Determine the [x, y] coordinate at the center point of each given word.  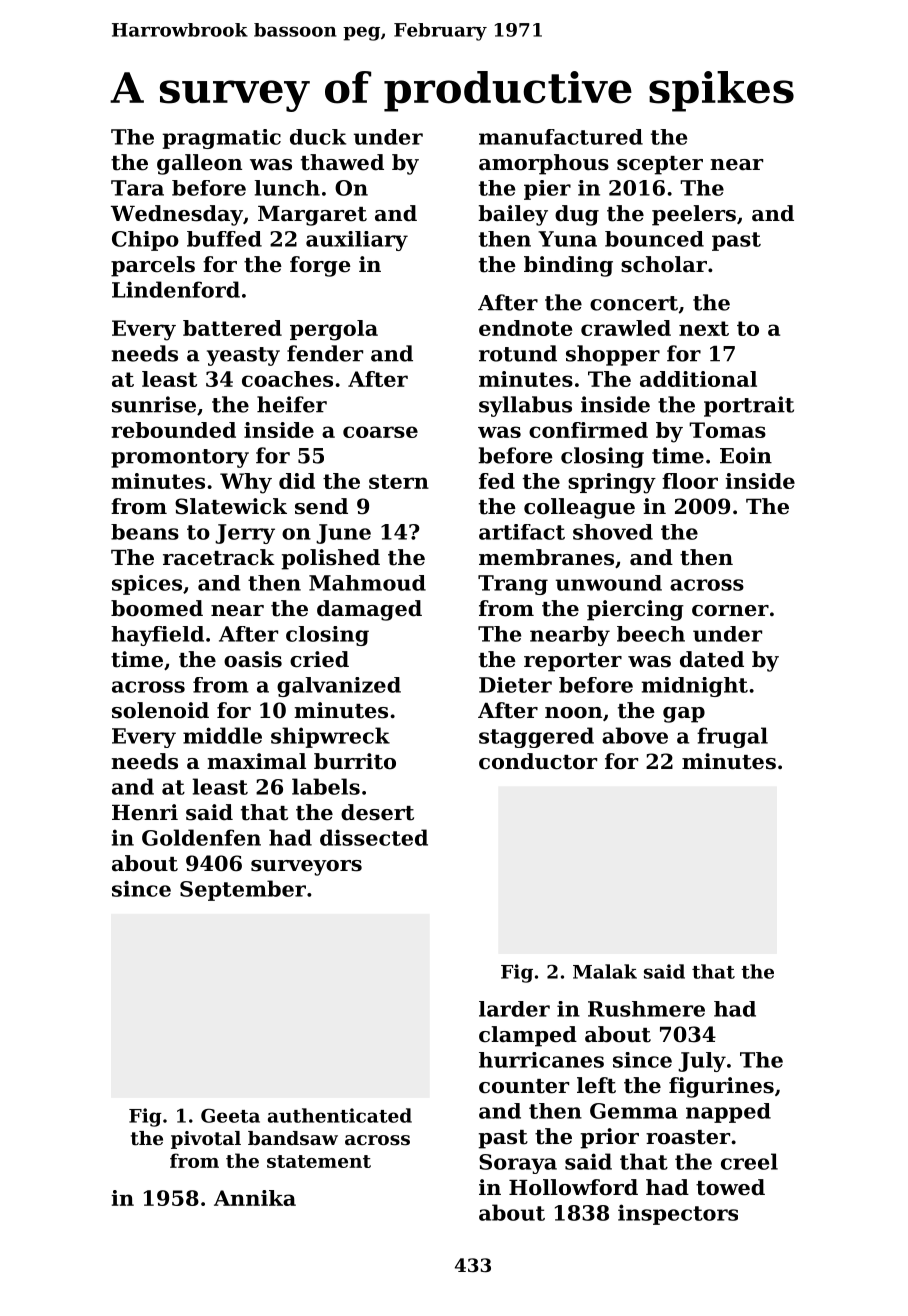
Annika [255, 1198]
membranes [546, 557]
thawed [342, 162]
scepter [660, 165]
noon [573, 713]
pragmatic [222, 139]
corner [730, 611]
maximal [256, 761]
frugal [732, 737]
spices [147, 585]
